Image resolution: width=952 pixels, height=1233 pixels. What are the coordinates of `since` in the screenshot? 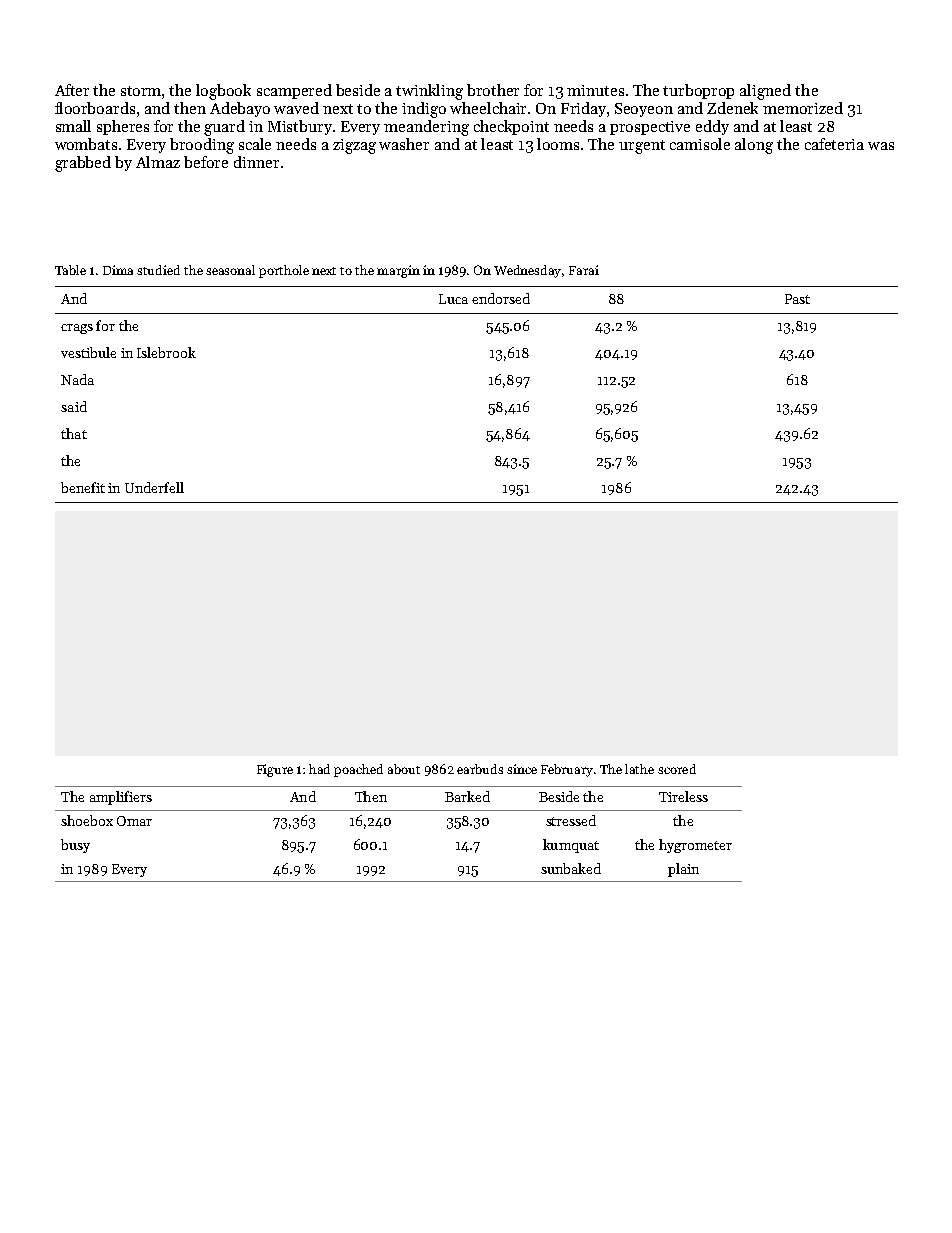 It's located at (522, 769).
